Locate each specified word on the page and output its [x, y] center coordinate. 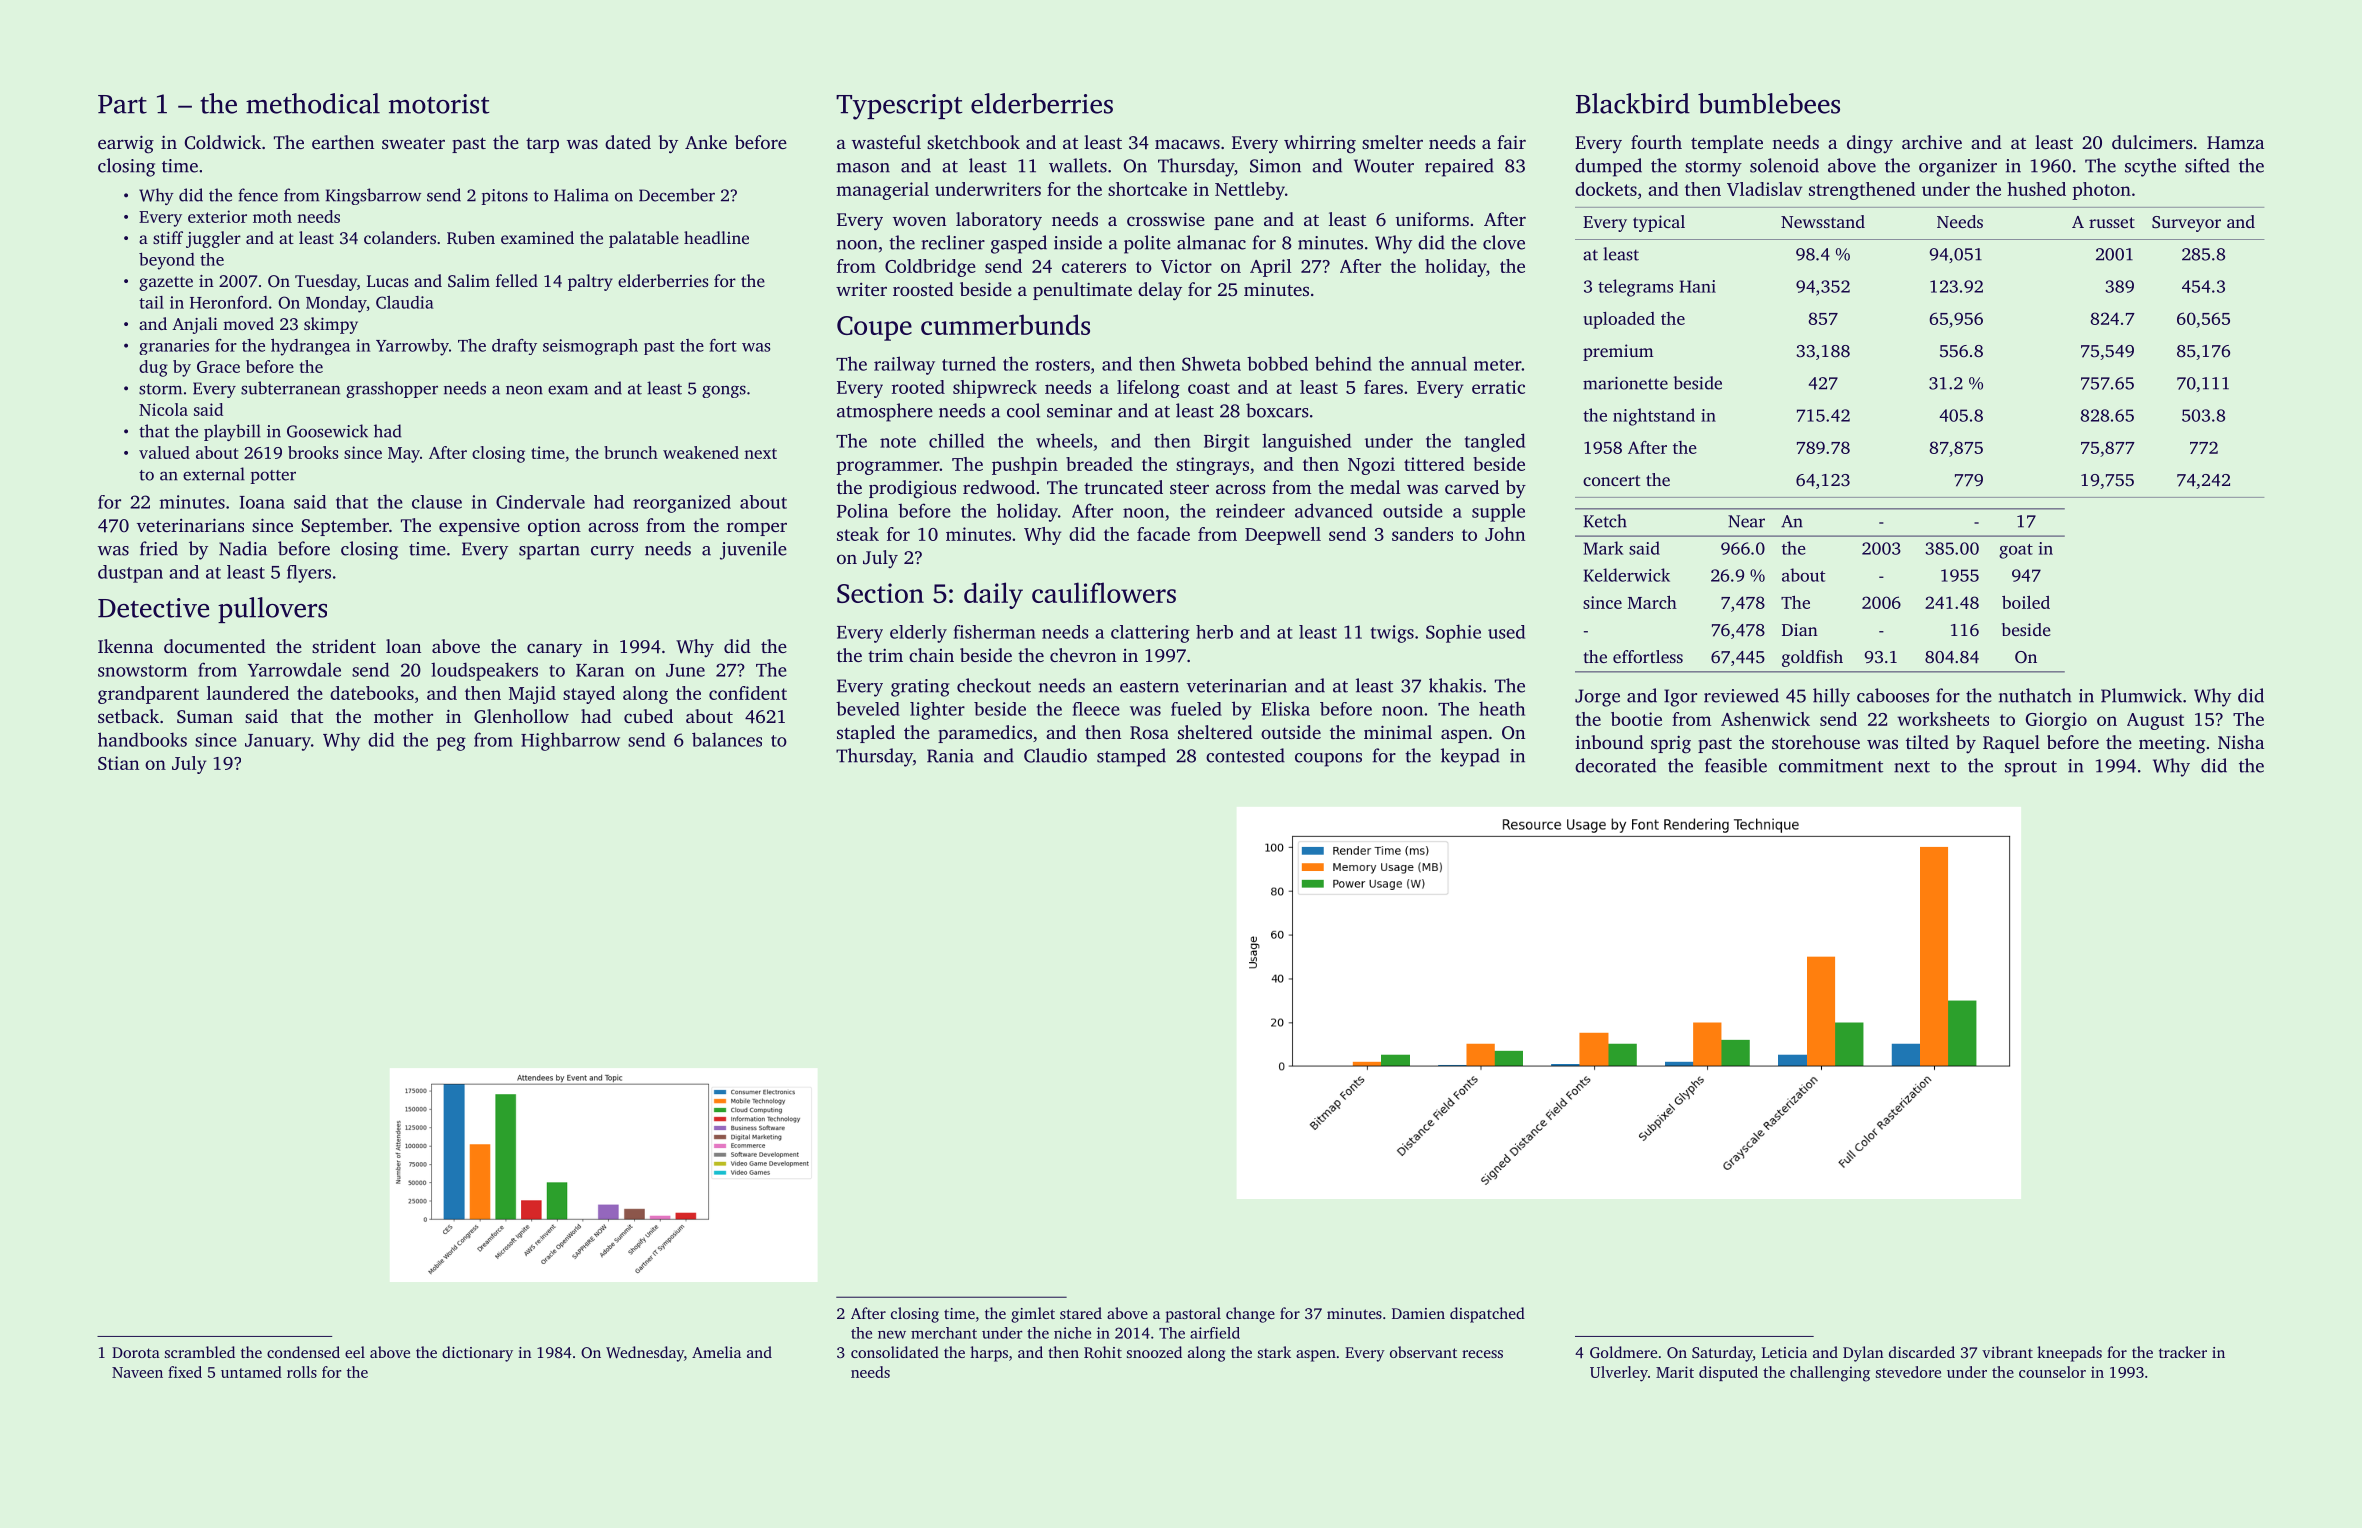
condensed [303, 1352]
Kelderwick [1627, 575]
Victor [1186, 266]
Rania [950, 756]
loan [403, 646]
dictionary [477, 1354]
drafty [514, 347]
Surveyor [2186, 224]
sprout [2031, 769]
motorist [439, 104]
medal [1375, 487]
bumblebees [1769, 103]
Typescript [899, 107]
